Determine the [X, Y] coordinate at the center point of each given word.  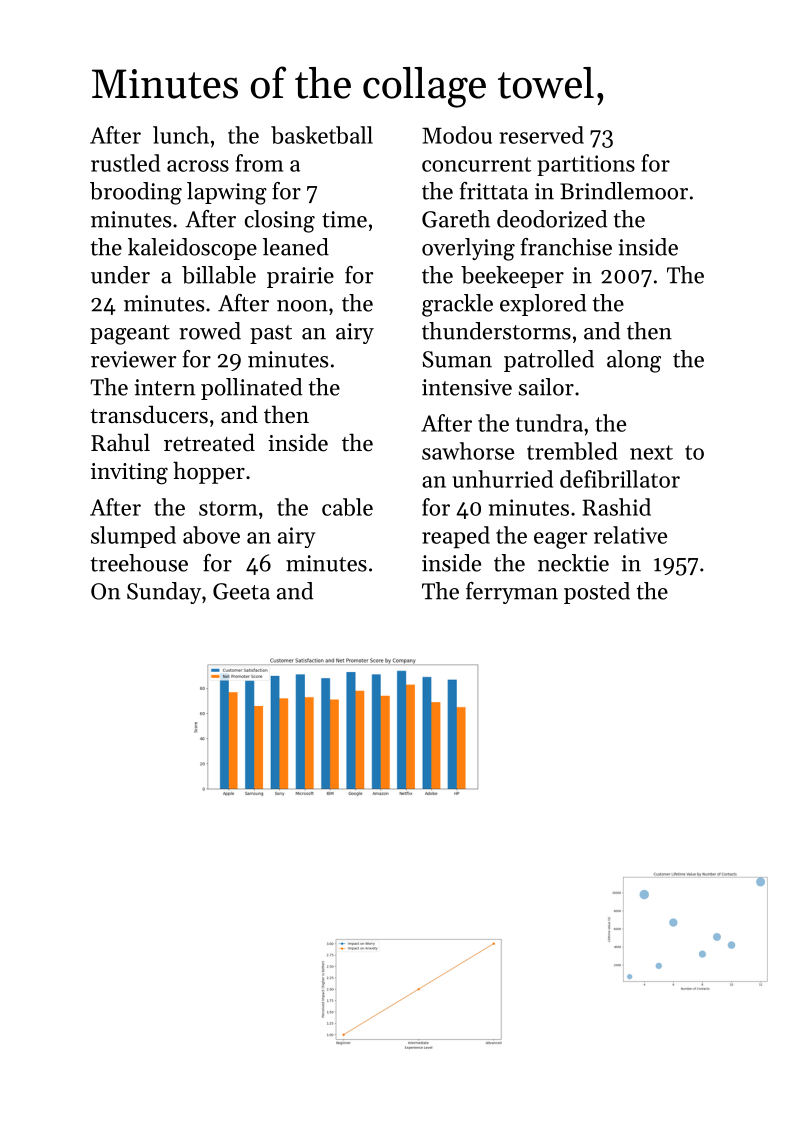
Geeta [241, 591]
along [634, 361]
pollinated [251, 389]
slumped [133, 537]
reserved [541, 135]
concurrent [476, 164]
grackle [457, 305]
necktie [573, 563]
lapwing [227, 193]
